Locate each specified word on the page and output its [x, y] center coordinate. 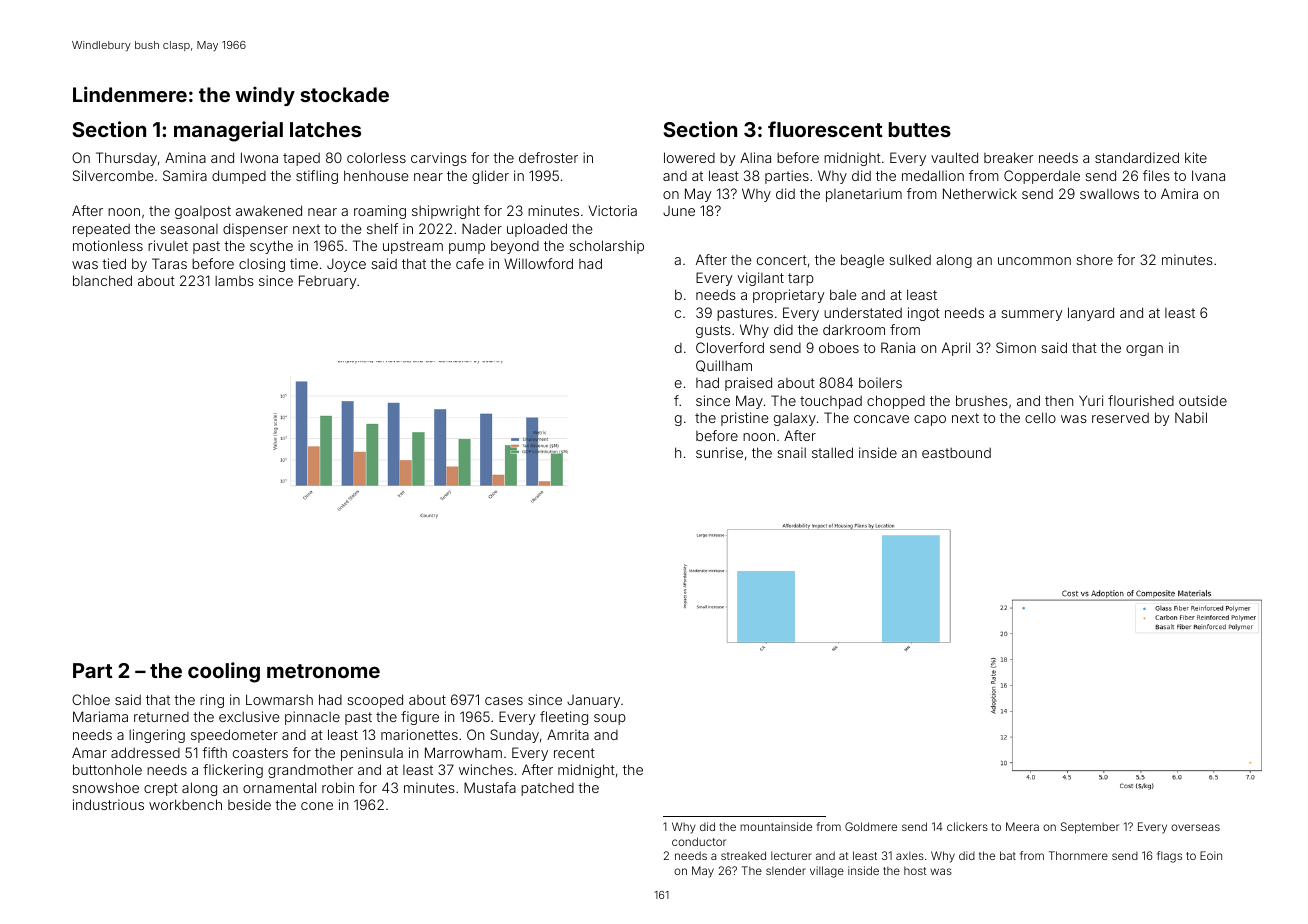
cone [317, 806]
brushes [982, 400]
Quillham [724, 366]
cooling [224, 672]
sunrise [719, 452]
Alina [755, 157]
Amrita [568, 734]
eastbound [956, 453]
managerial [228, 131]
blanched [102, 280]
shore [1094, 260]
